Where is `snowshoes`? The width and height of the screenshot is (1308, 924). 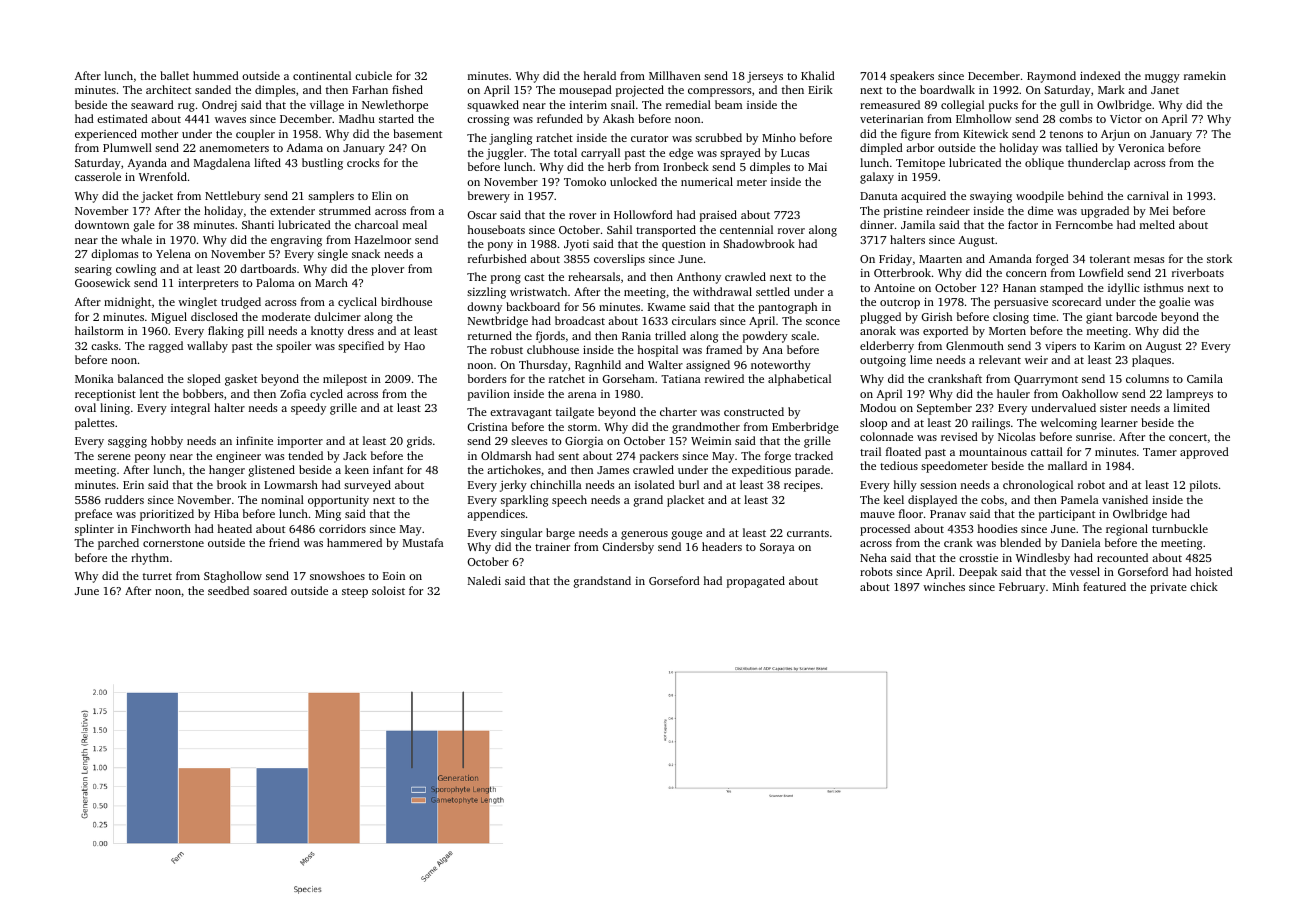 snowshoes is located at coordinates (337, 575).
